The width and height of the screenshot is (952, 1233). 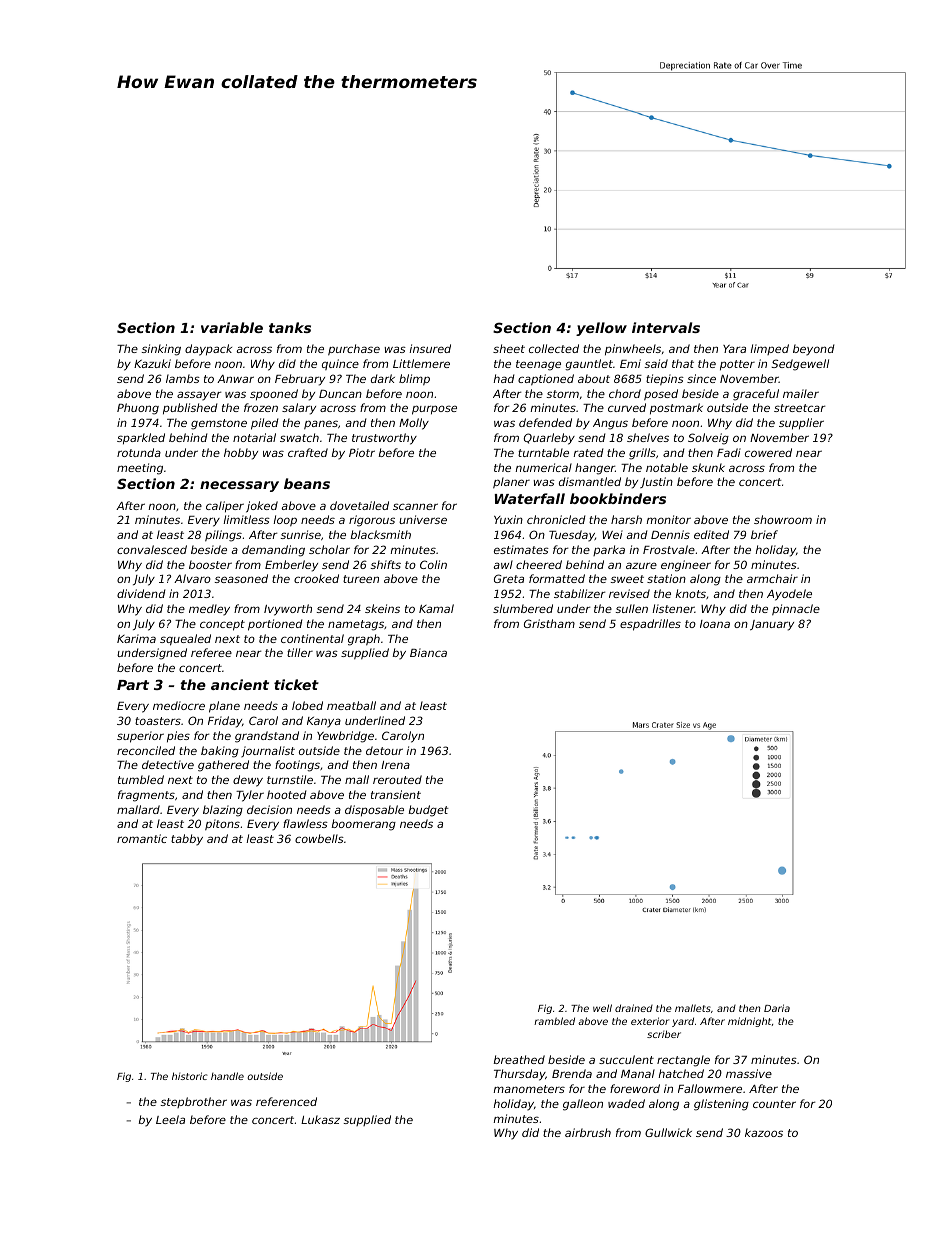 What do you see at coordinates (382, 608) in the screenshot?
I see `skeins` at bounding box center [382, 608].
